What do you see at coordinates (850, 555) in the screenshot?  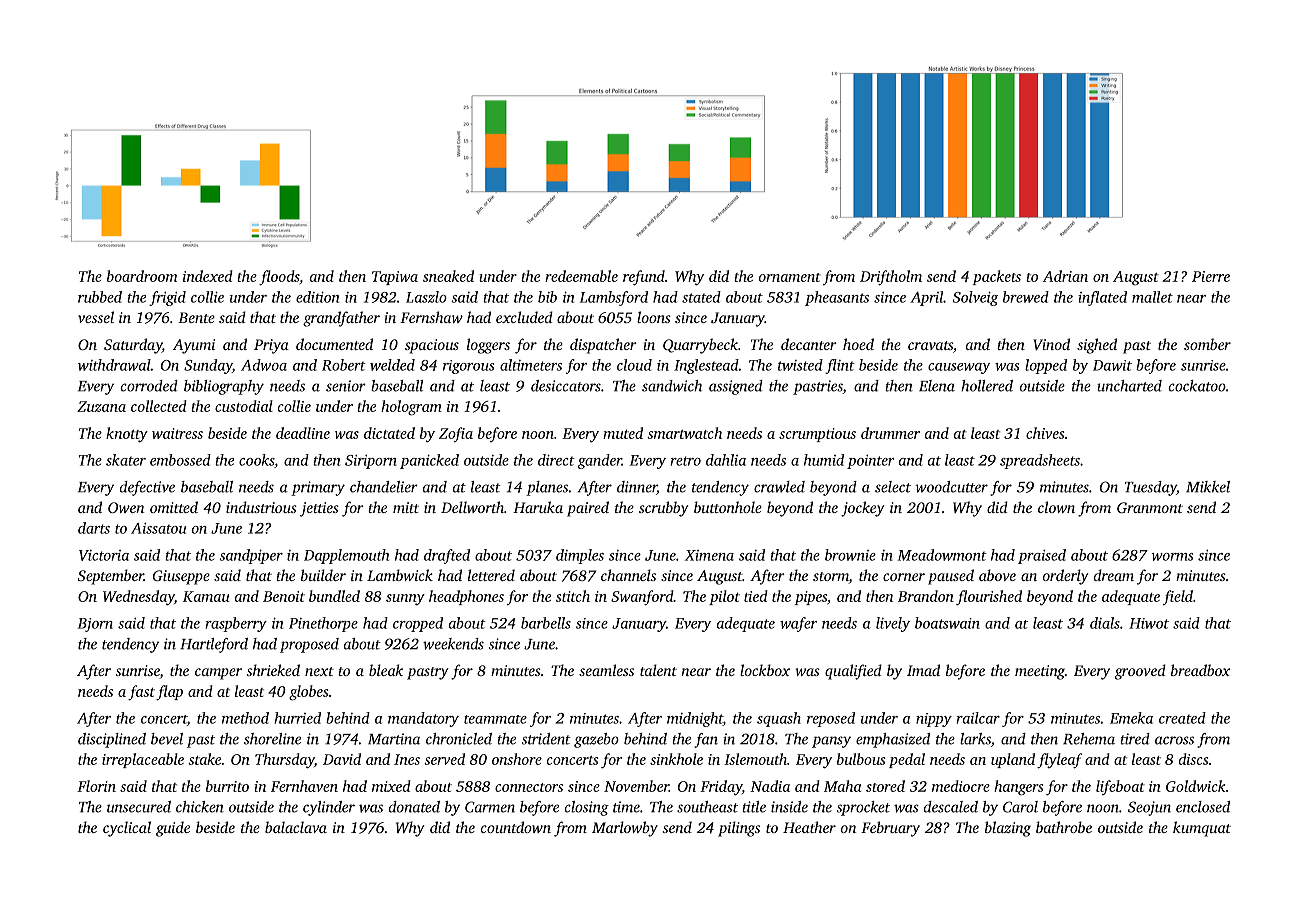 I see `brownie` at bounding box center [850, 555].
